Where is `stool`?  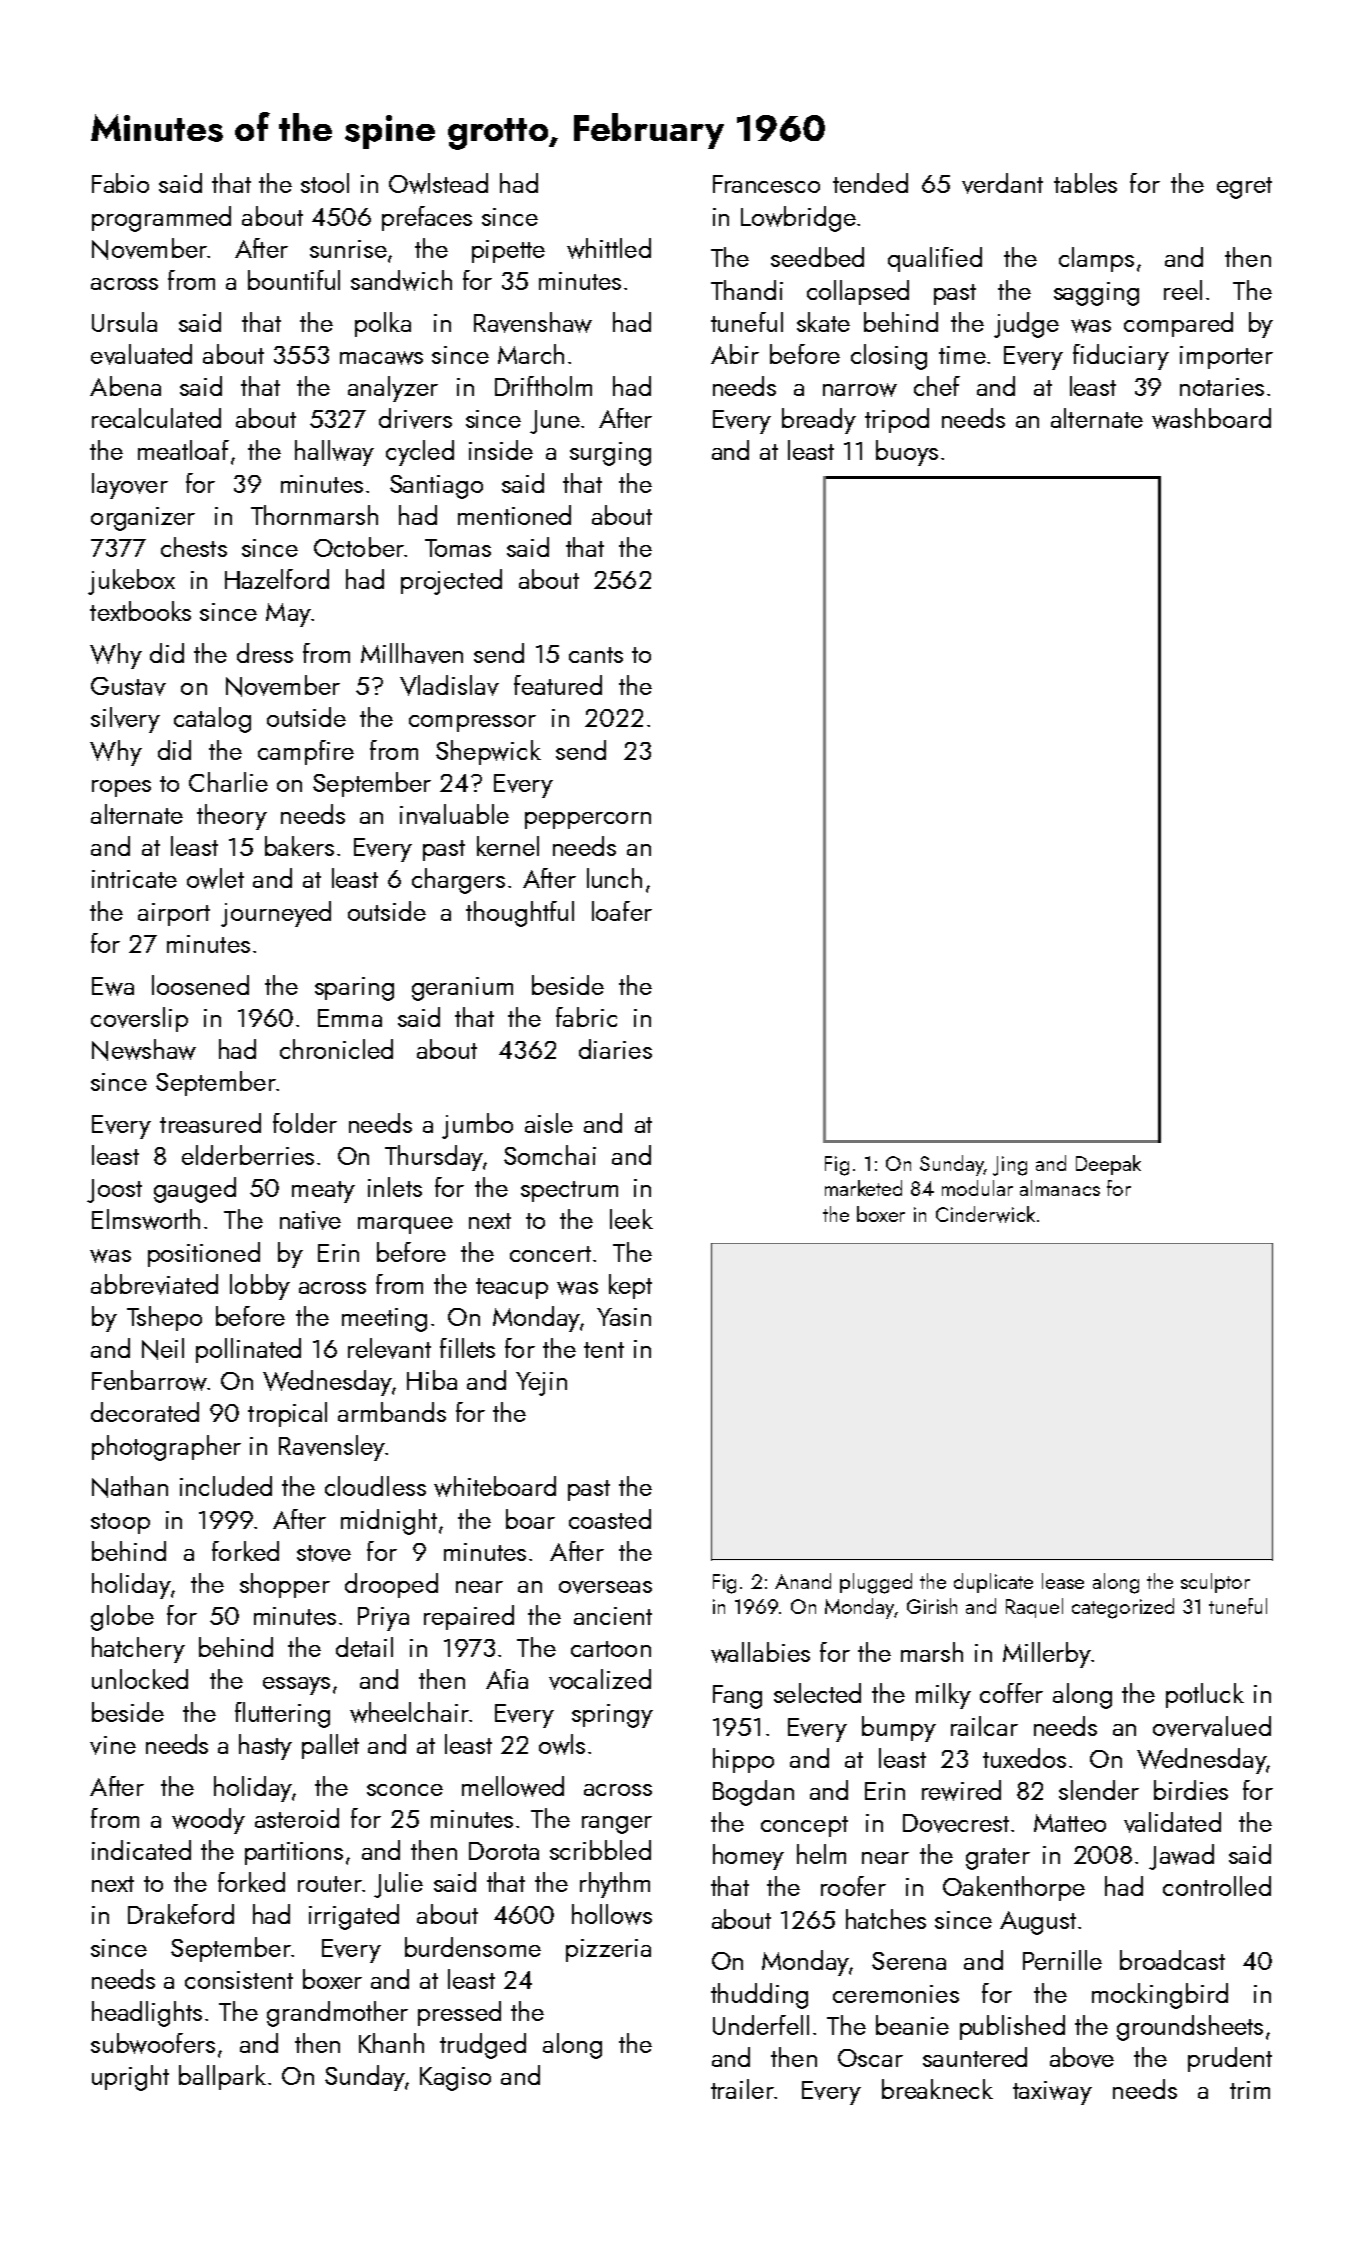 stool is located at coordinates (325, 183).
